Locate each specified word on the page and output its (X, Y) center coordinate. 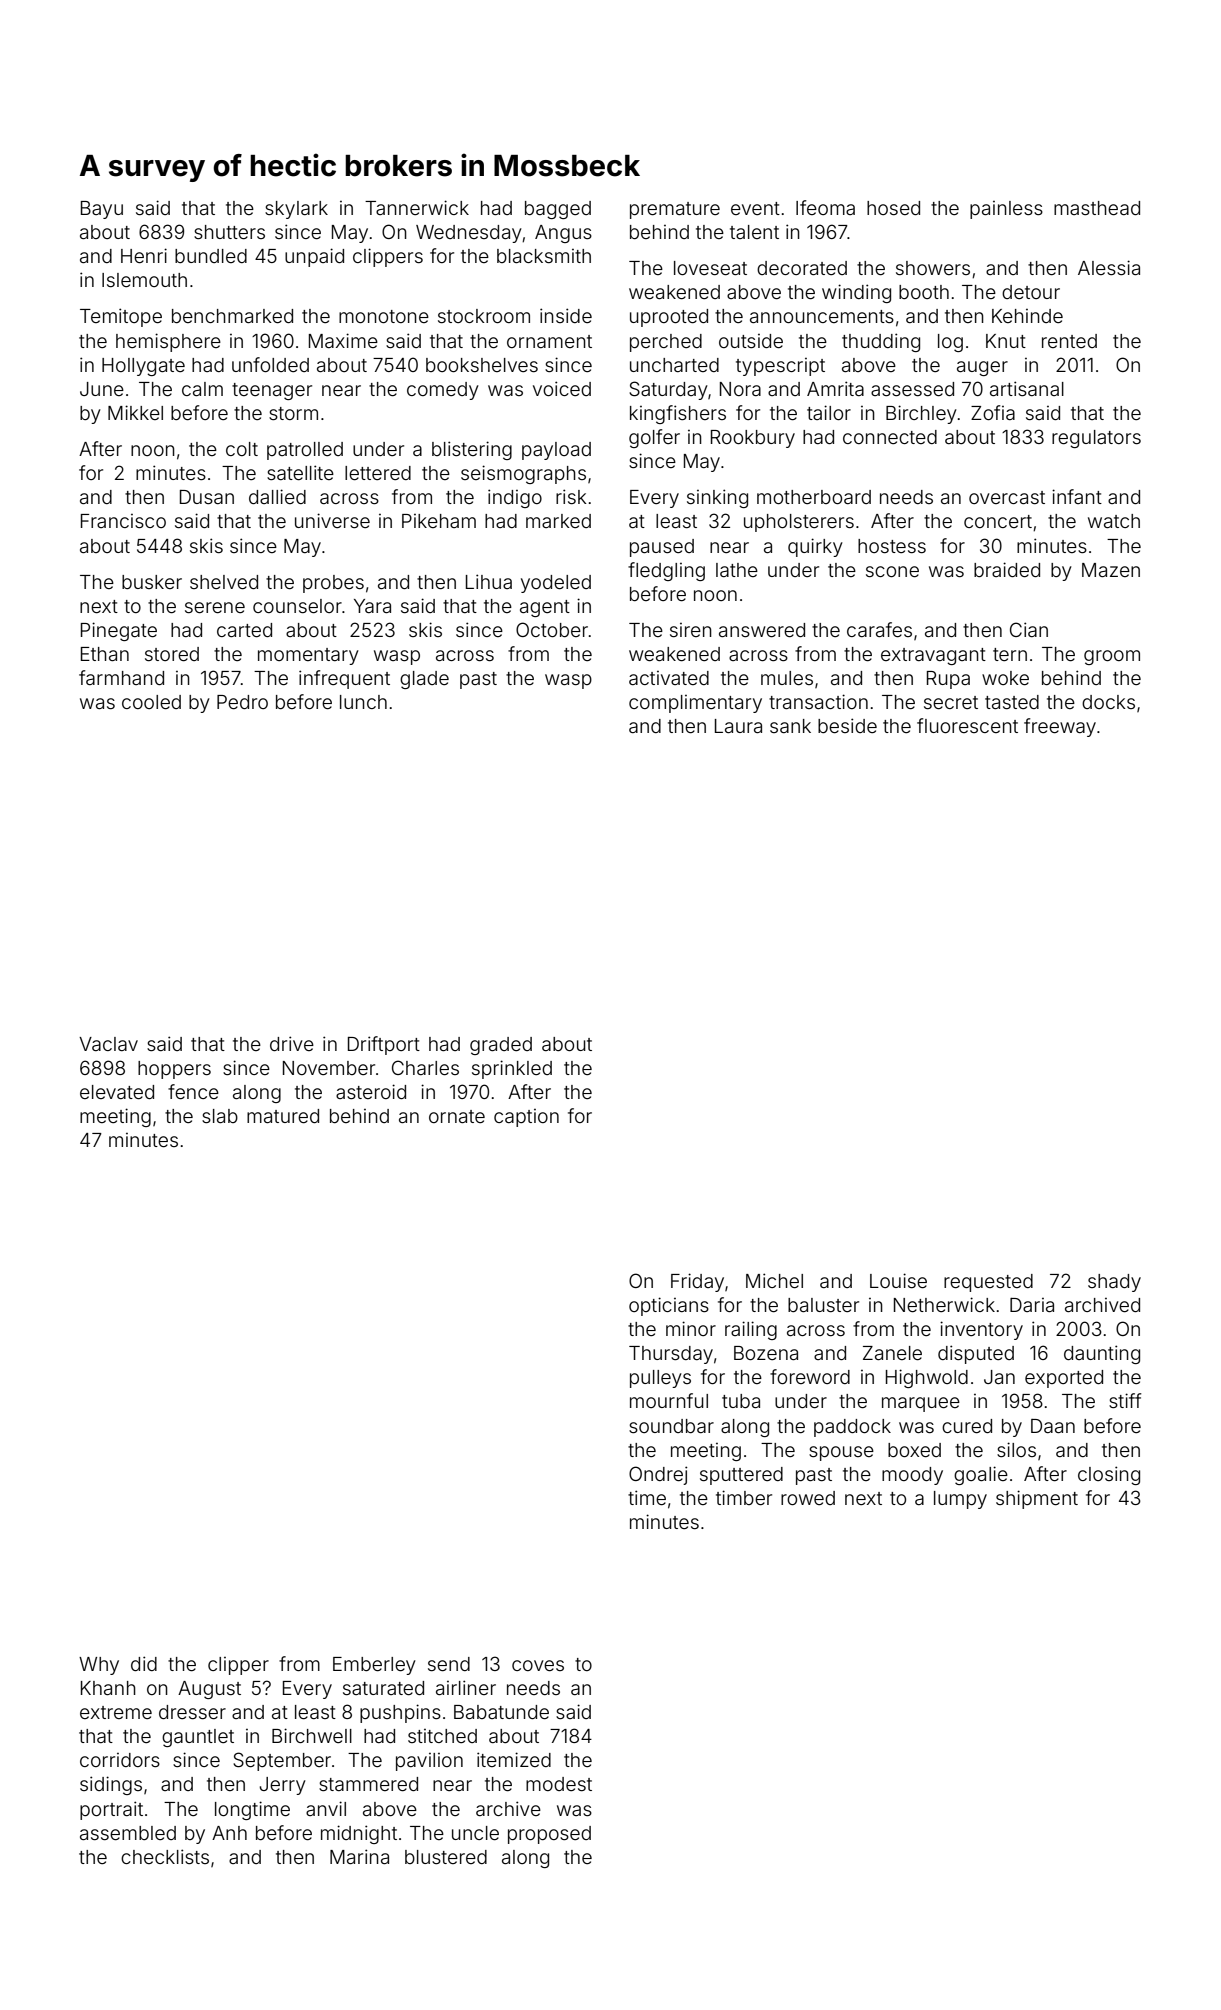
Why (99, 1666)
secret (951, 702)
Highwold (927, 1378)
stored (172, 654)
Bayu (102, 210)
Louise (898, 1280)
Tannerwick (417, 207)
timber (744, 1497)
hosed (893, 208)
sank (790, 726)
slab (220, 1116)
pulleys (660, 1379)
